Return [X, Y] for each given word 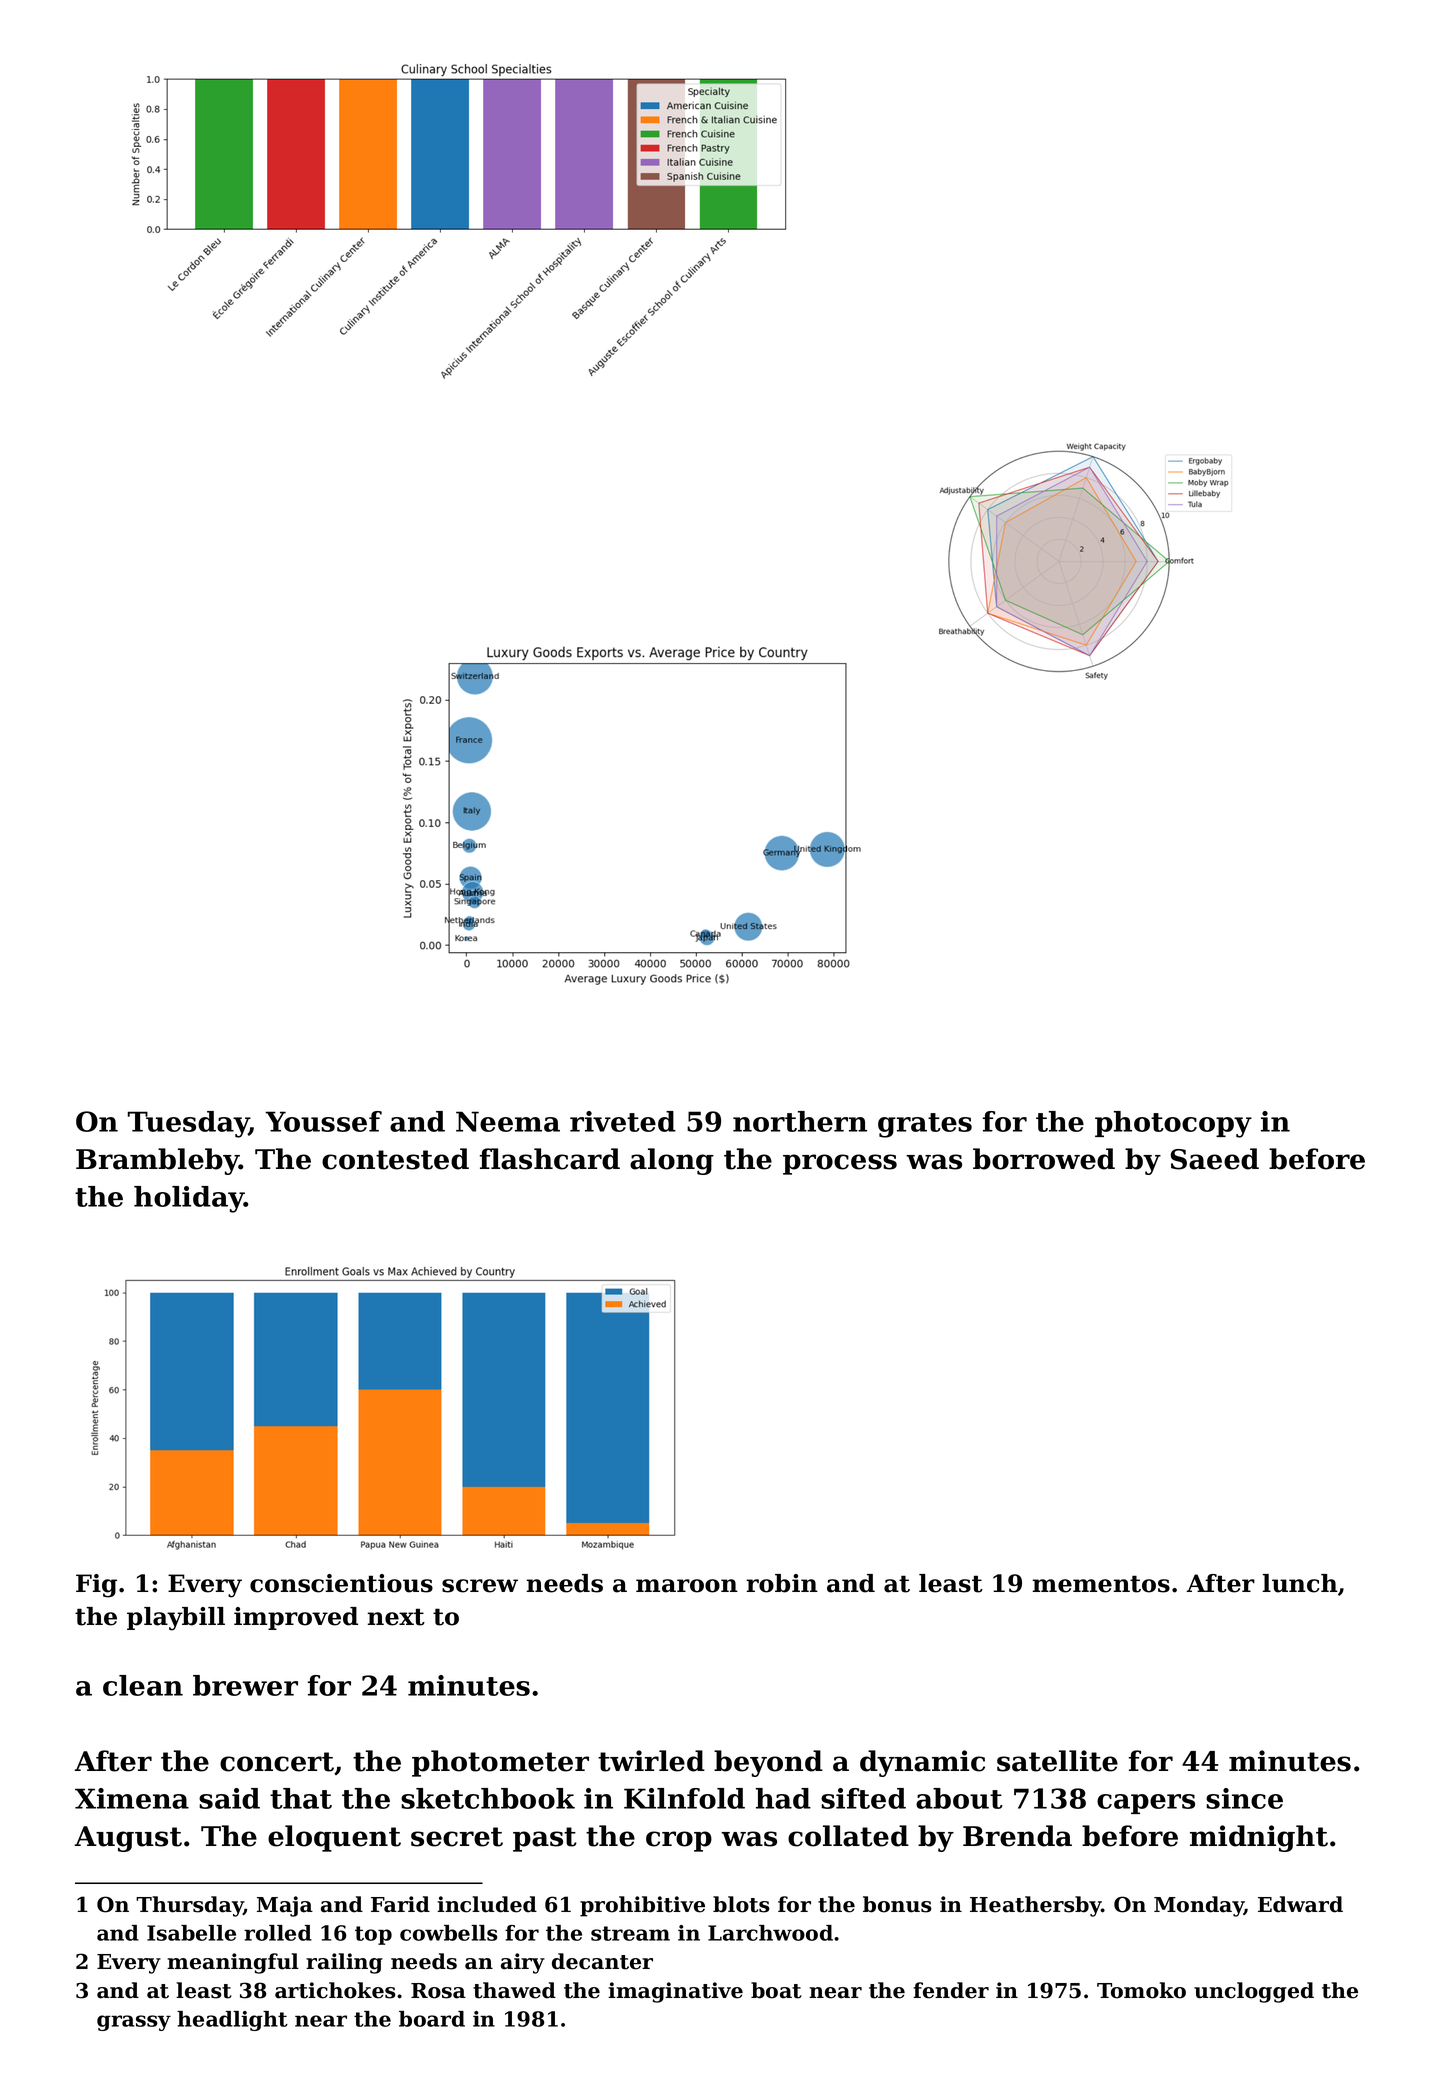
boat [776, 1990]
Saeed [1215, 1159]
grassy [134, 2023]
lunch [1300, 1583]
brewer [245, 1685]
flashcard [550, 1159]
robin [782, 1583]
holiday [189, 1199]
